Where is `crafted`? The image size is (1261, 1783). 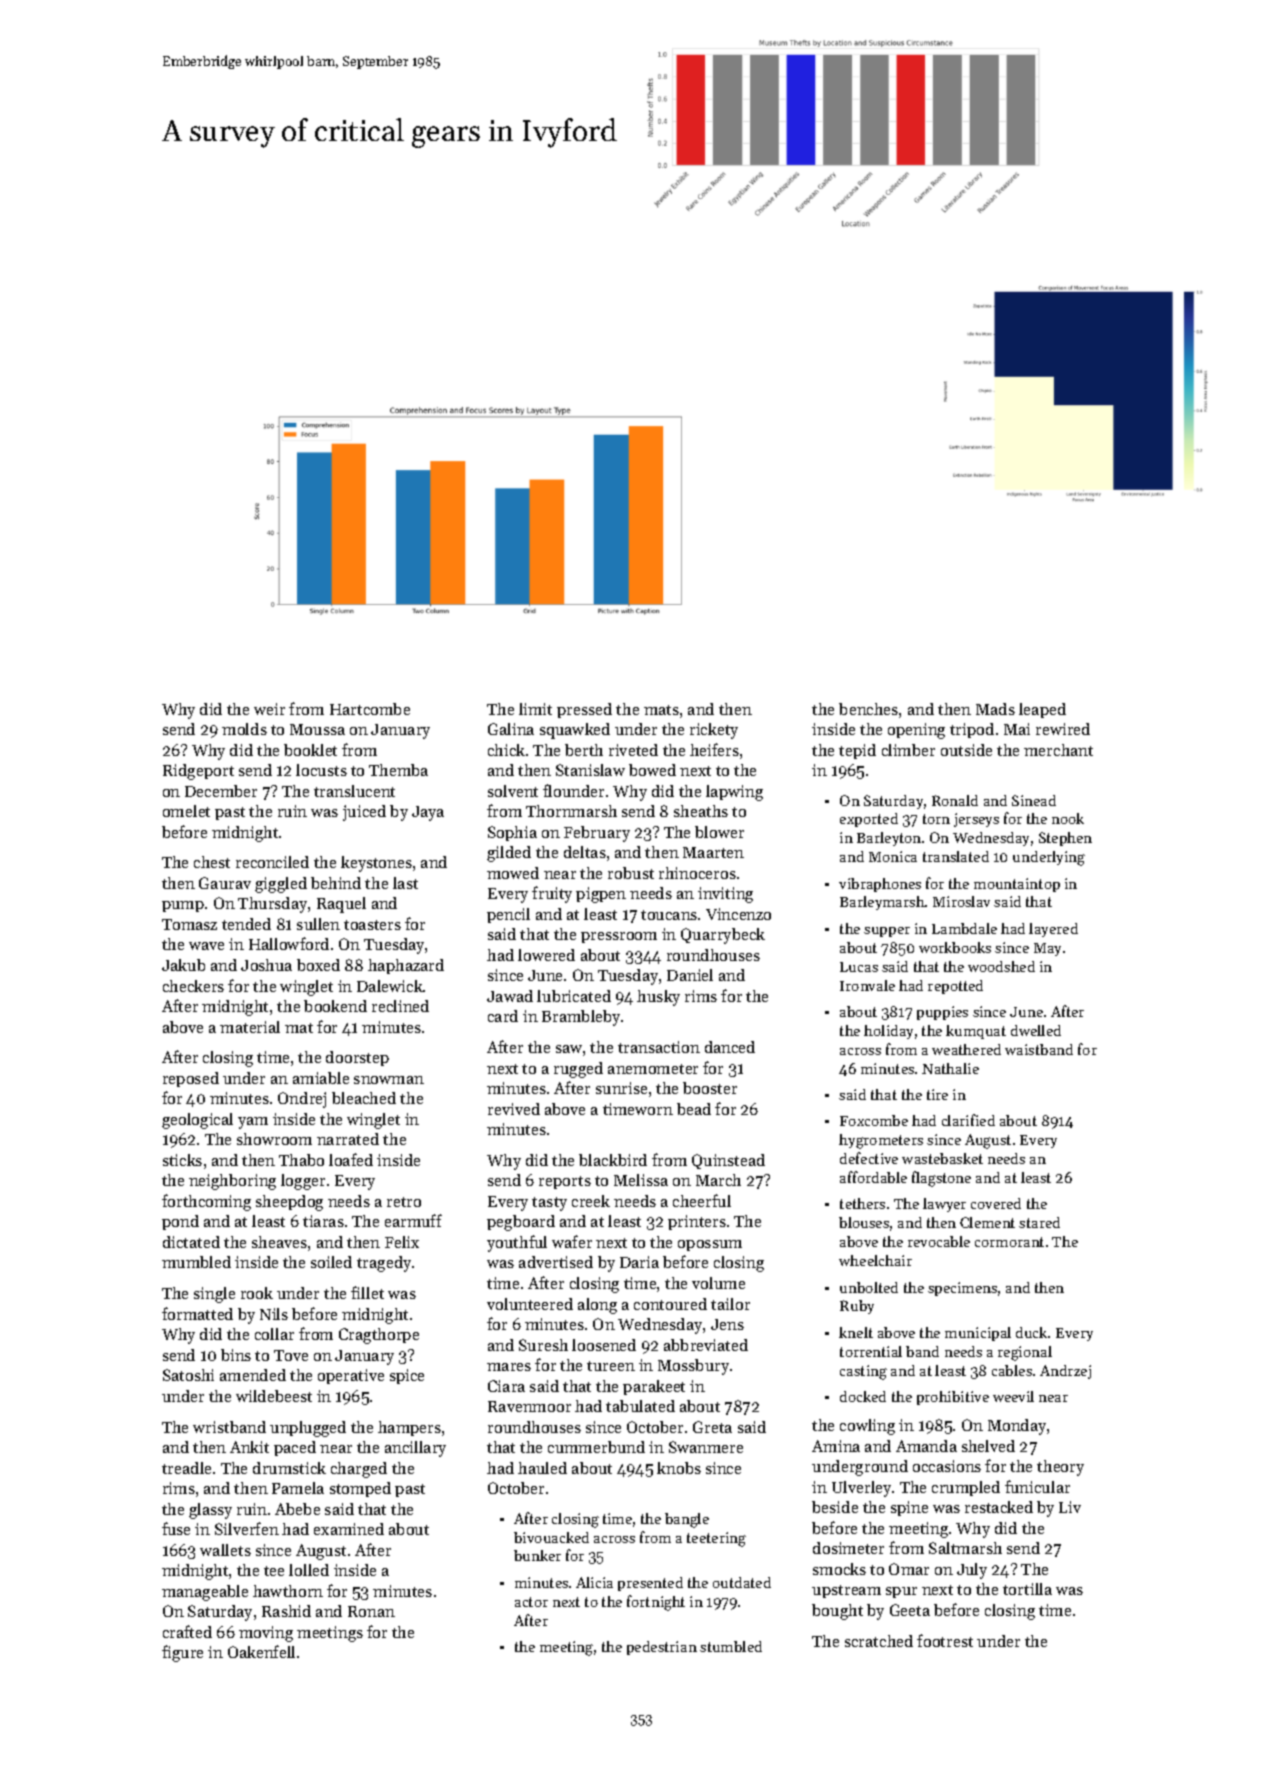
crafted is located at coordinates (187, 1631).
